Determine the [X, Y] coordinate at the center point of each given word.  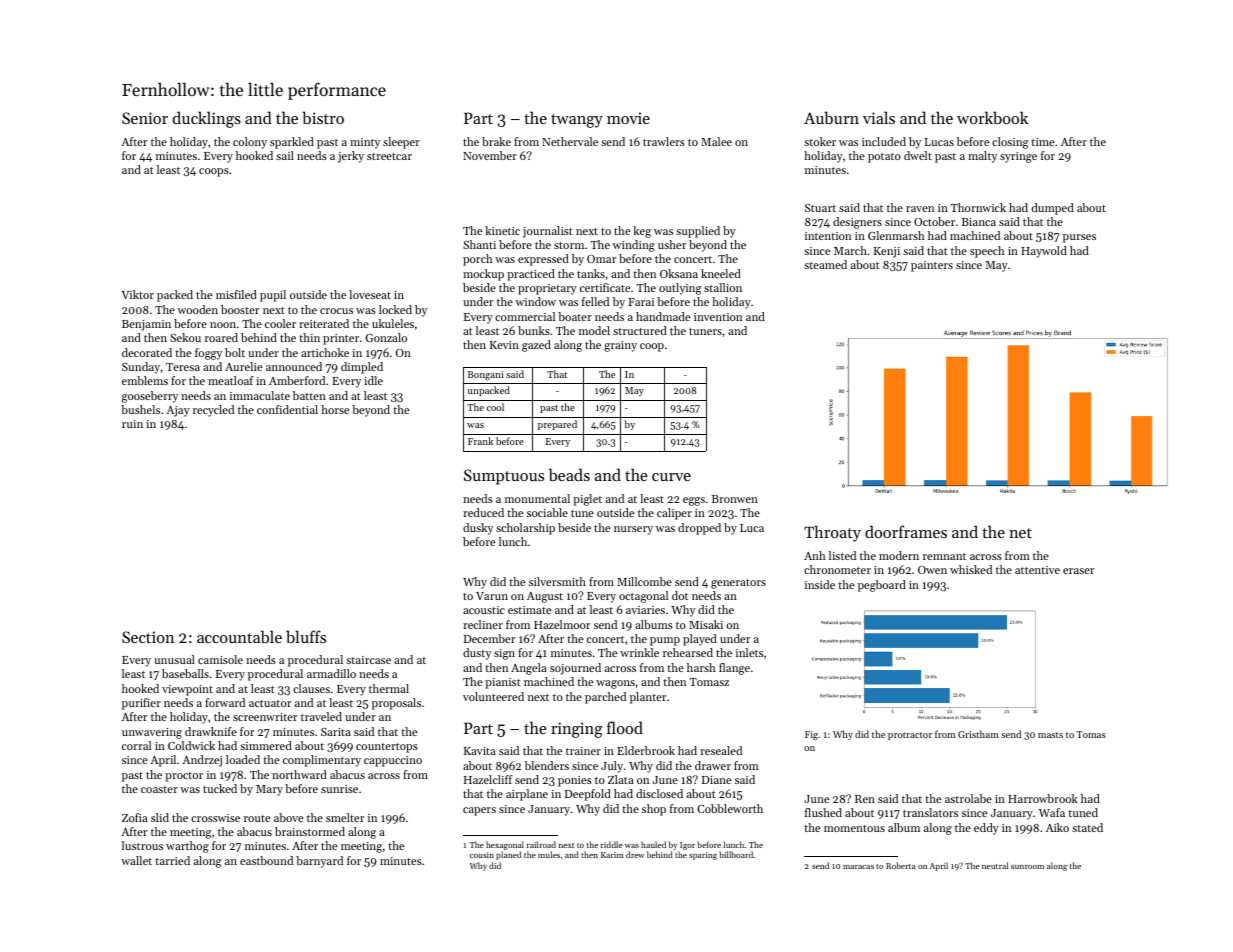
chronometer [837, 569]
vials [879, 117]
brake [496, 141]
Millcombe [644, 581]
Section [148, 637]
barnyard [319, 862]
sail [285, 155]
